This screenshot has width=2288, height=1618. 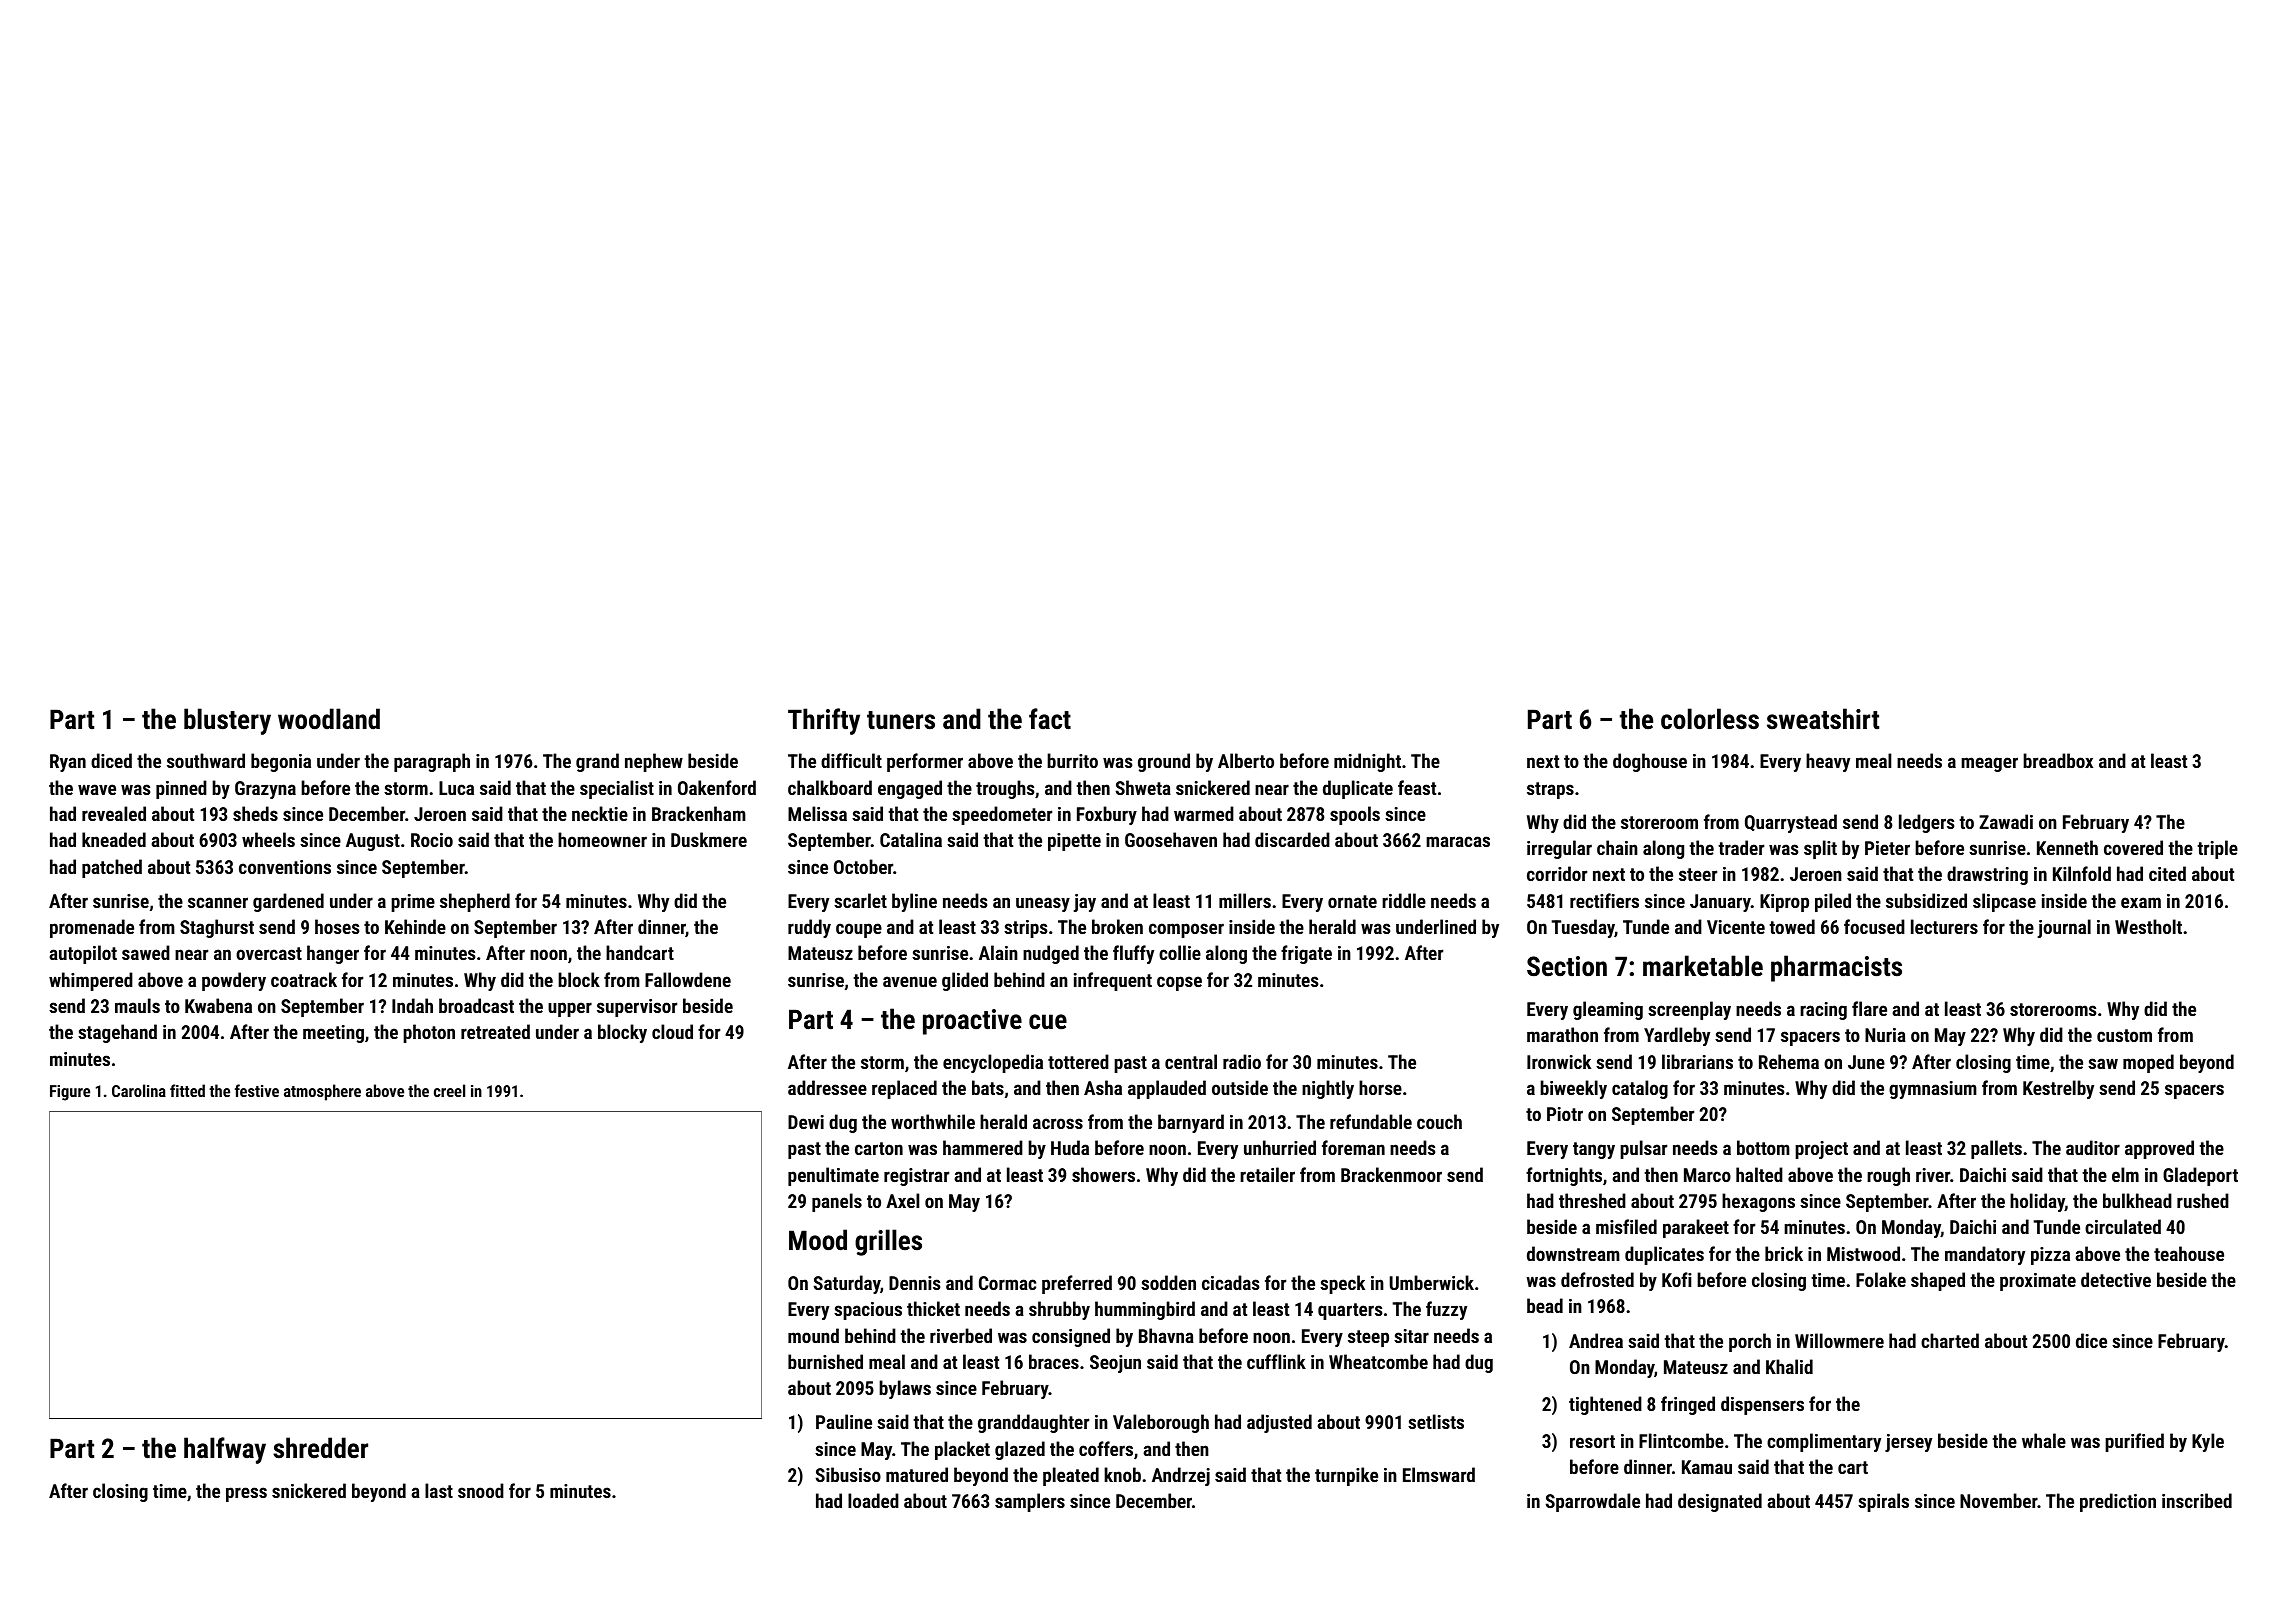 I want to click on Rocio, so click(x=432, y=840).
